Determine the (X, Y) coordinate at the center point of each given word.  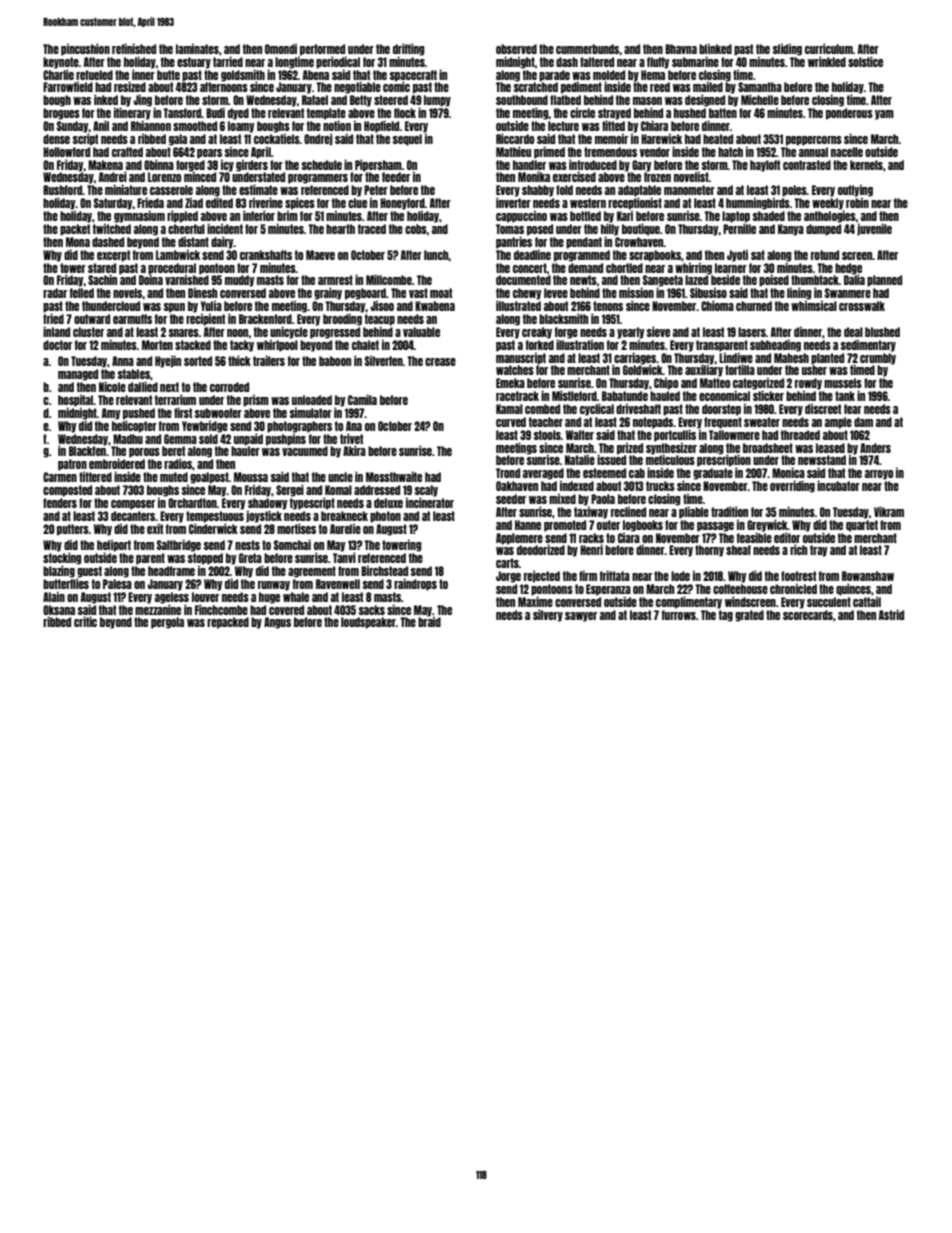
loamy (241, 127)
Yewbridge (205, 427)
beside (725, 280)
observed (516, 49)
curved (511, 422)
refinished (134, 49)
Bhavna (681, 49)
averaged (543, 474)
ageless (172, 598)
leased (830, 448)
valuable (421, 332)
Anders (875, 448)
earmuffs (132, 319)
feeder (396, 177)
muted (174, 477)
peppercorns (814, 141)
